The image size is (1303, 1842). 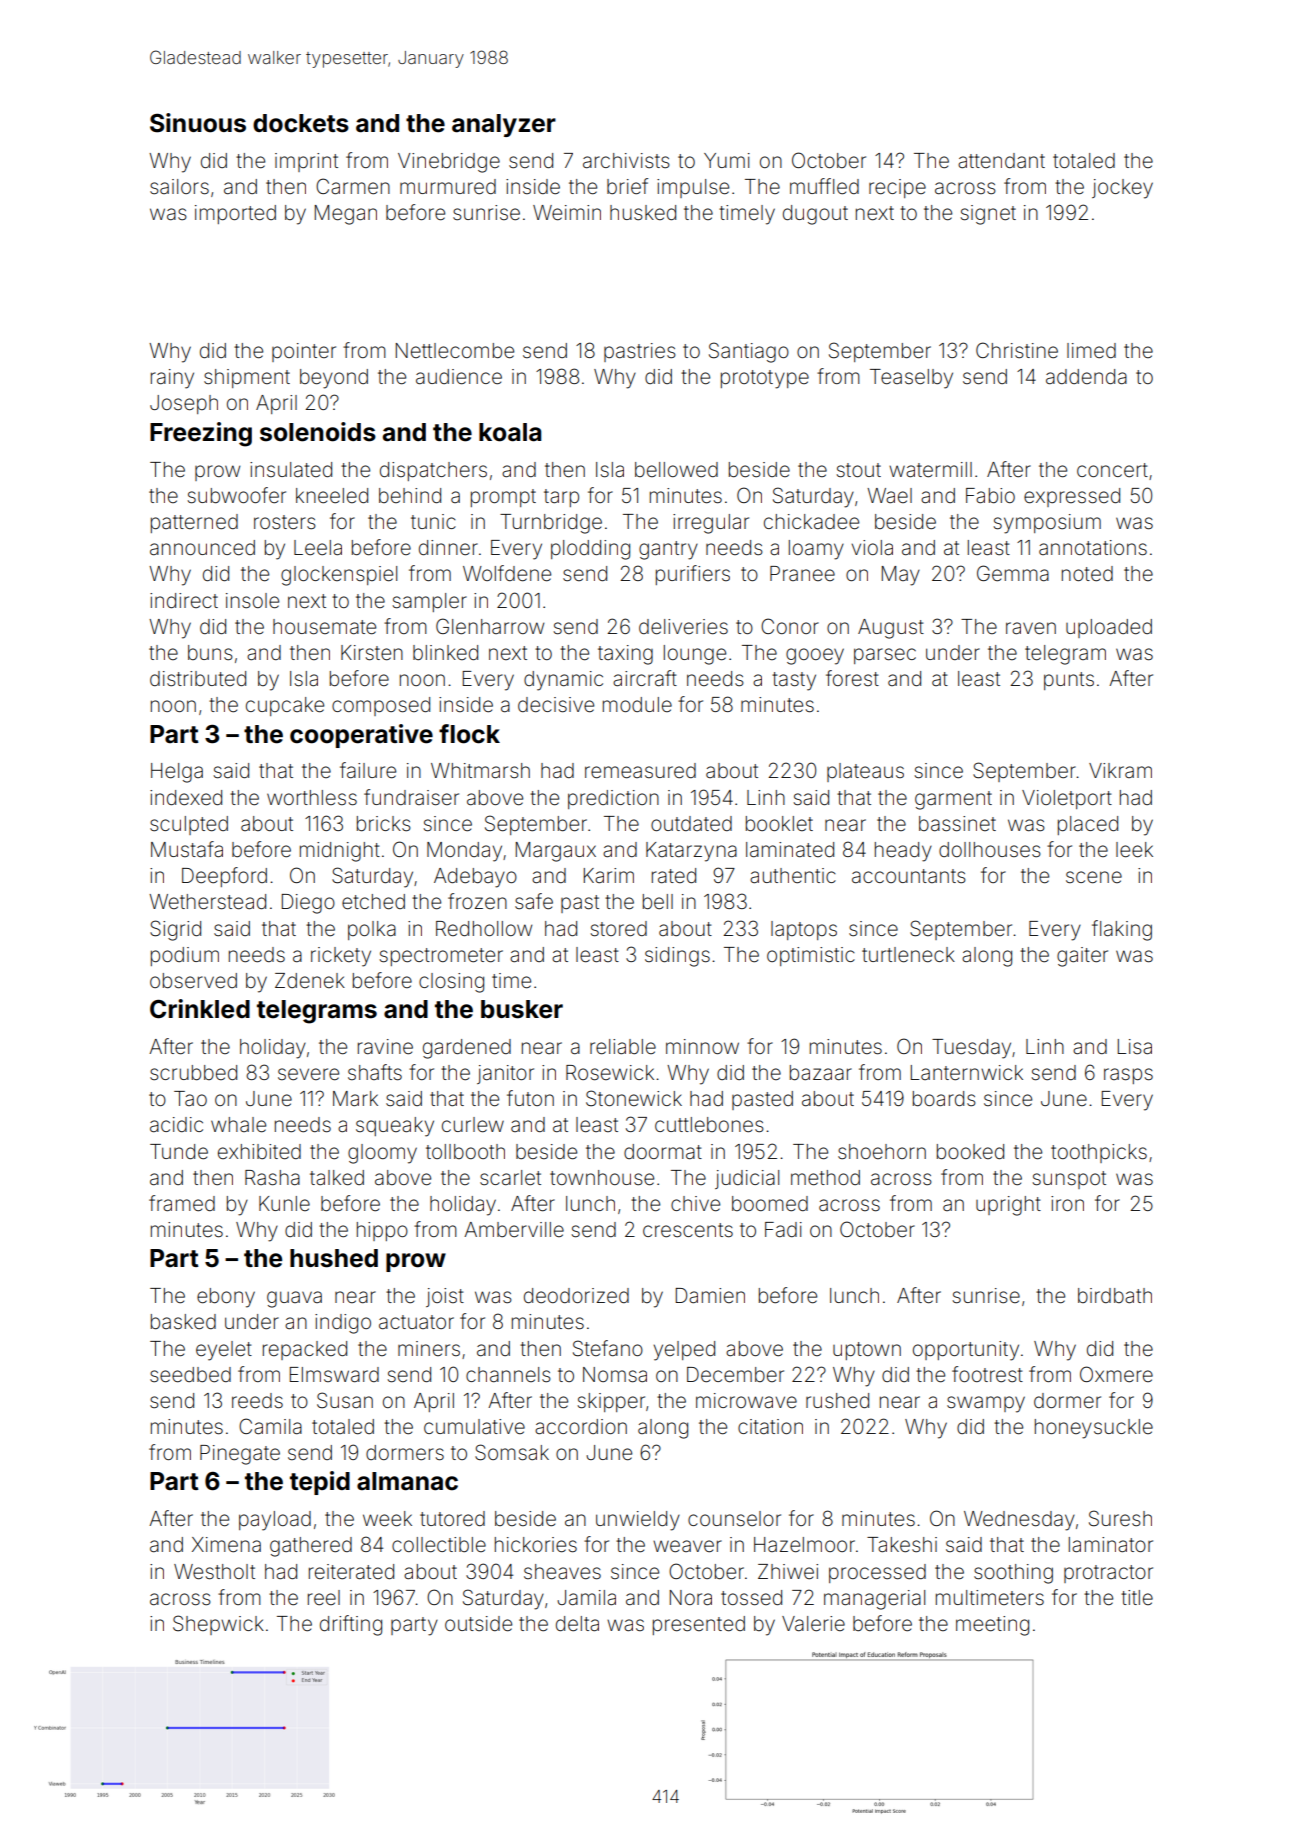 What do you see at coordinates (179, 187) in the image?
I see `sailors` at bounding box center [179, 187].
